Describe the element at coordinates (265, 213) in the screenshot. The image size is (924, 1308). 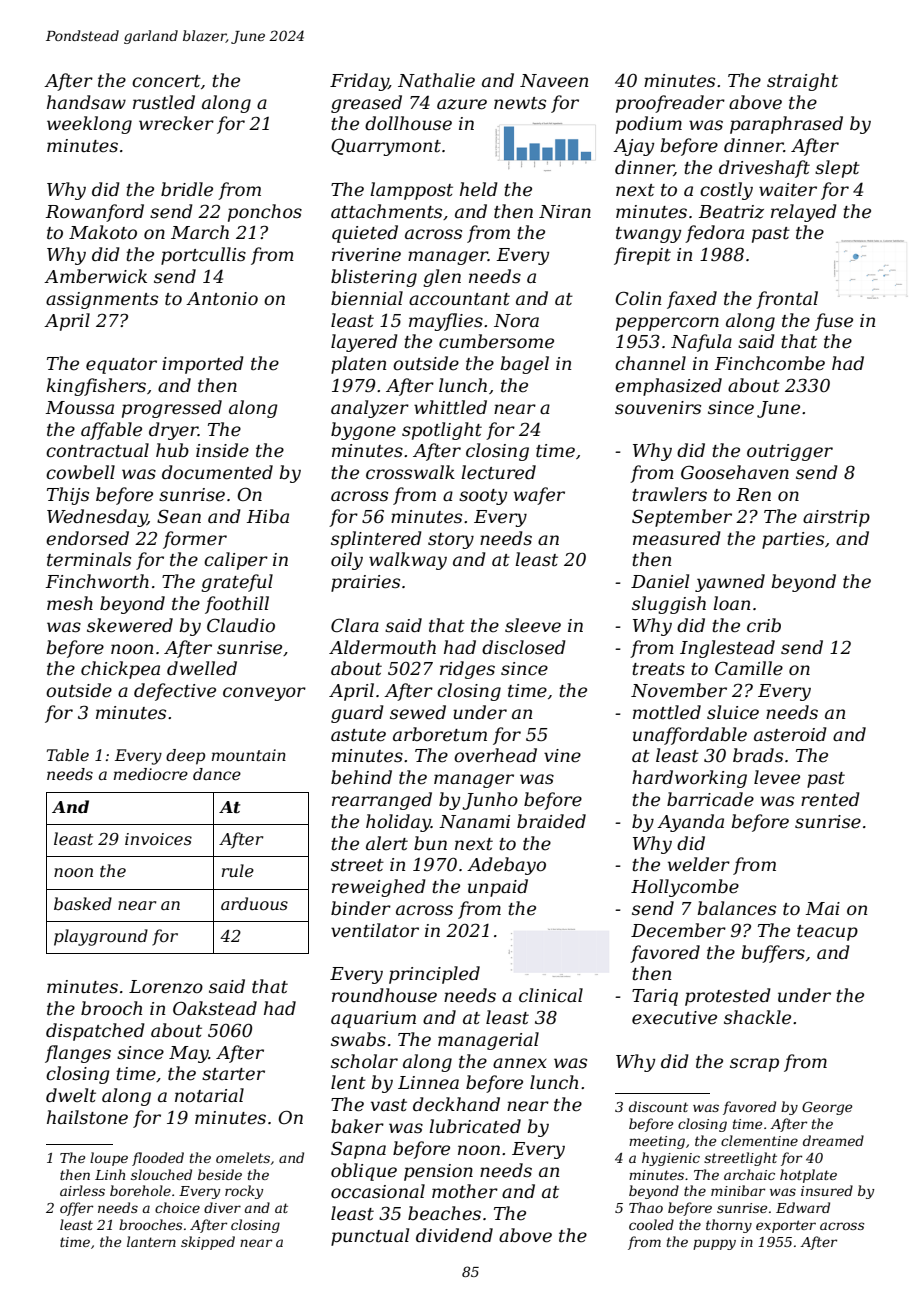
I see `ponchos` at that location.
